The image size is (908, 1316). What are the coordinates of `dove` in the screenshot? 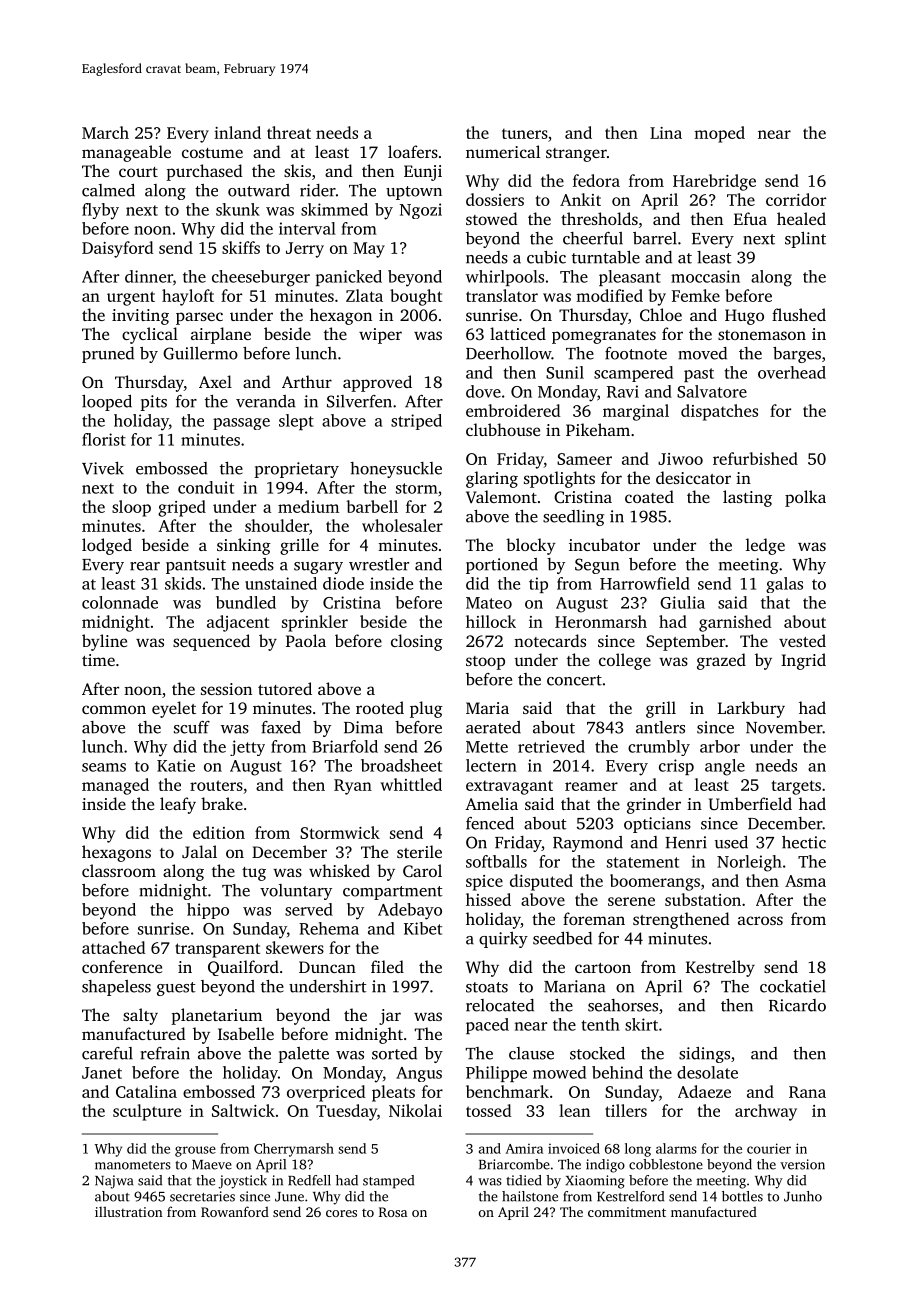 It's located at (483, 391).
